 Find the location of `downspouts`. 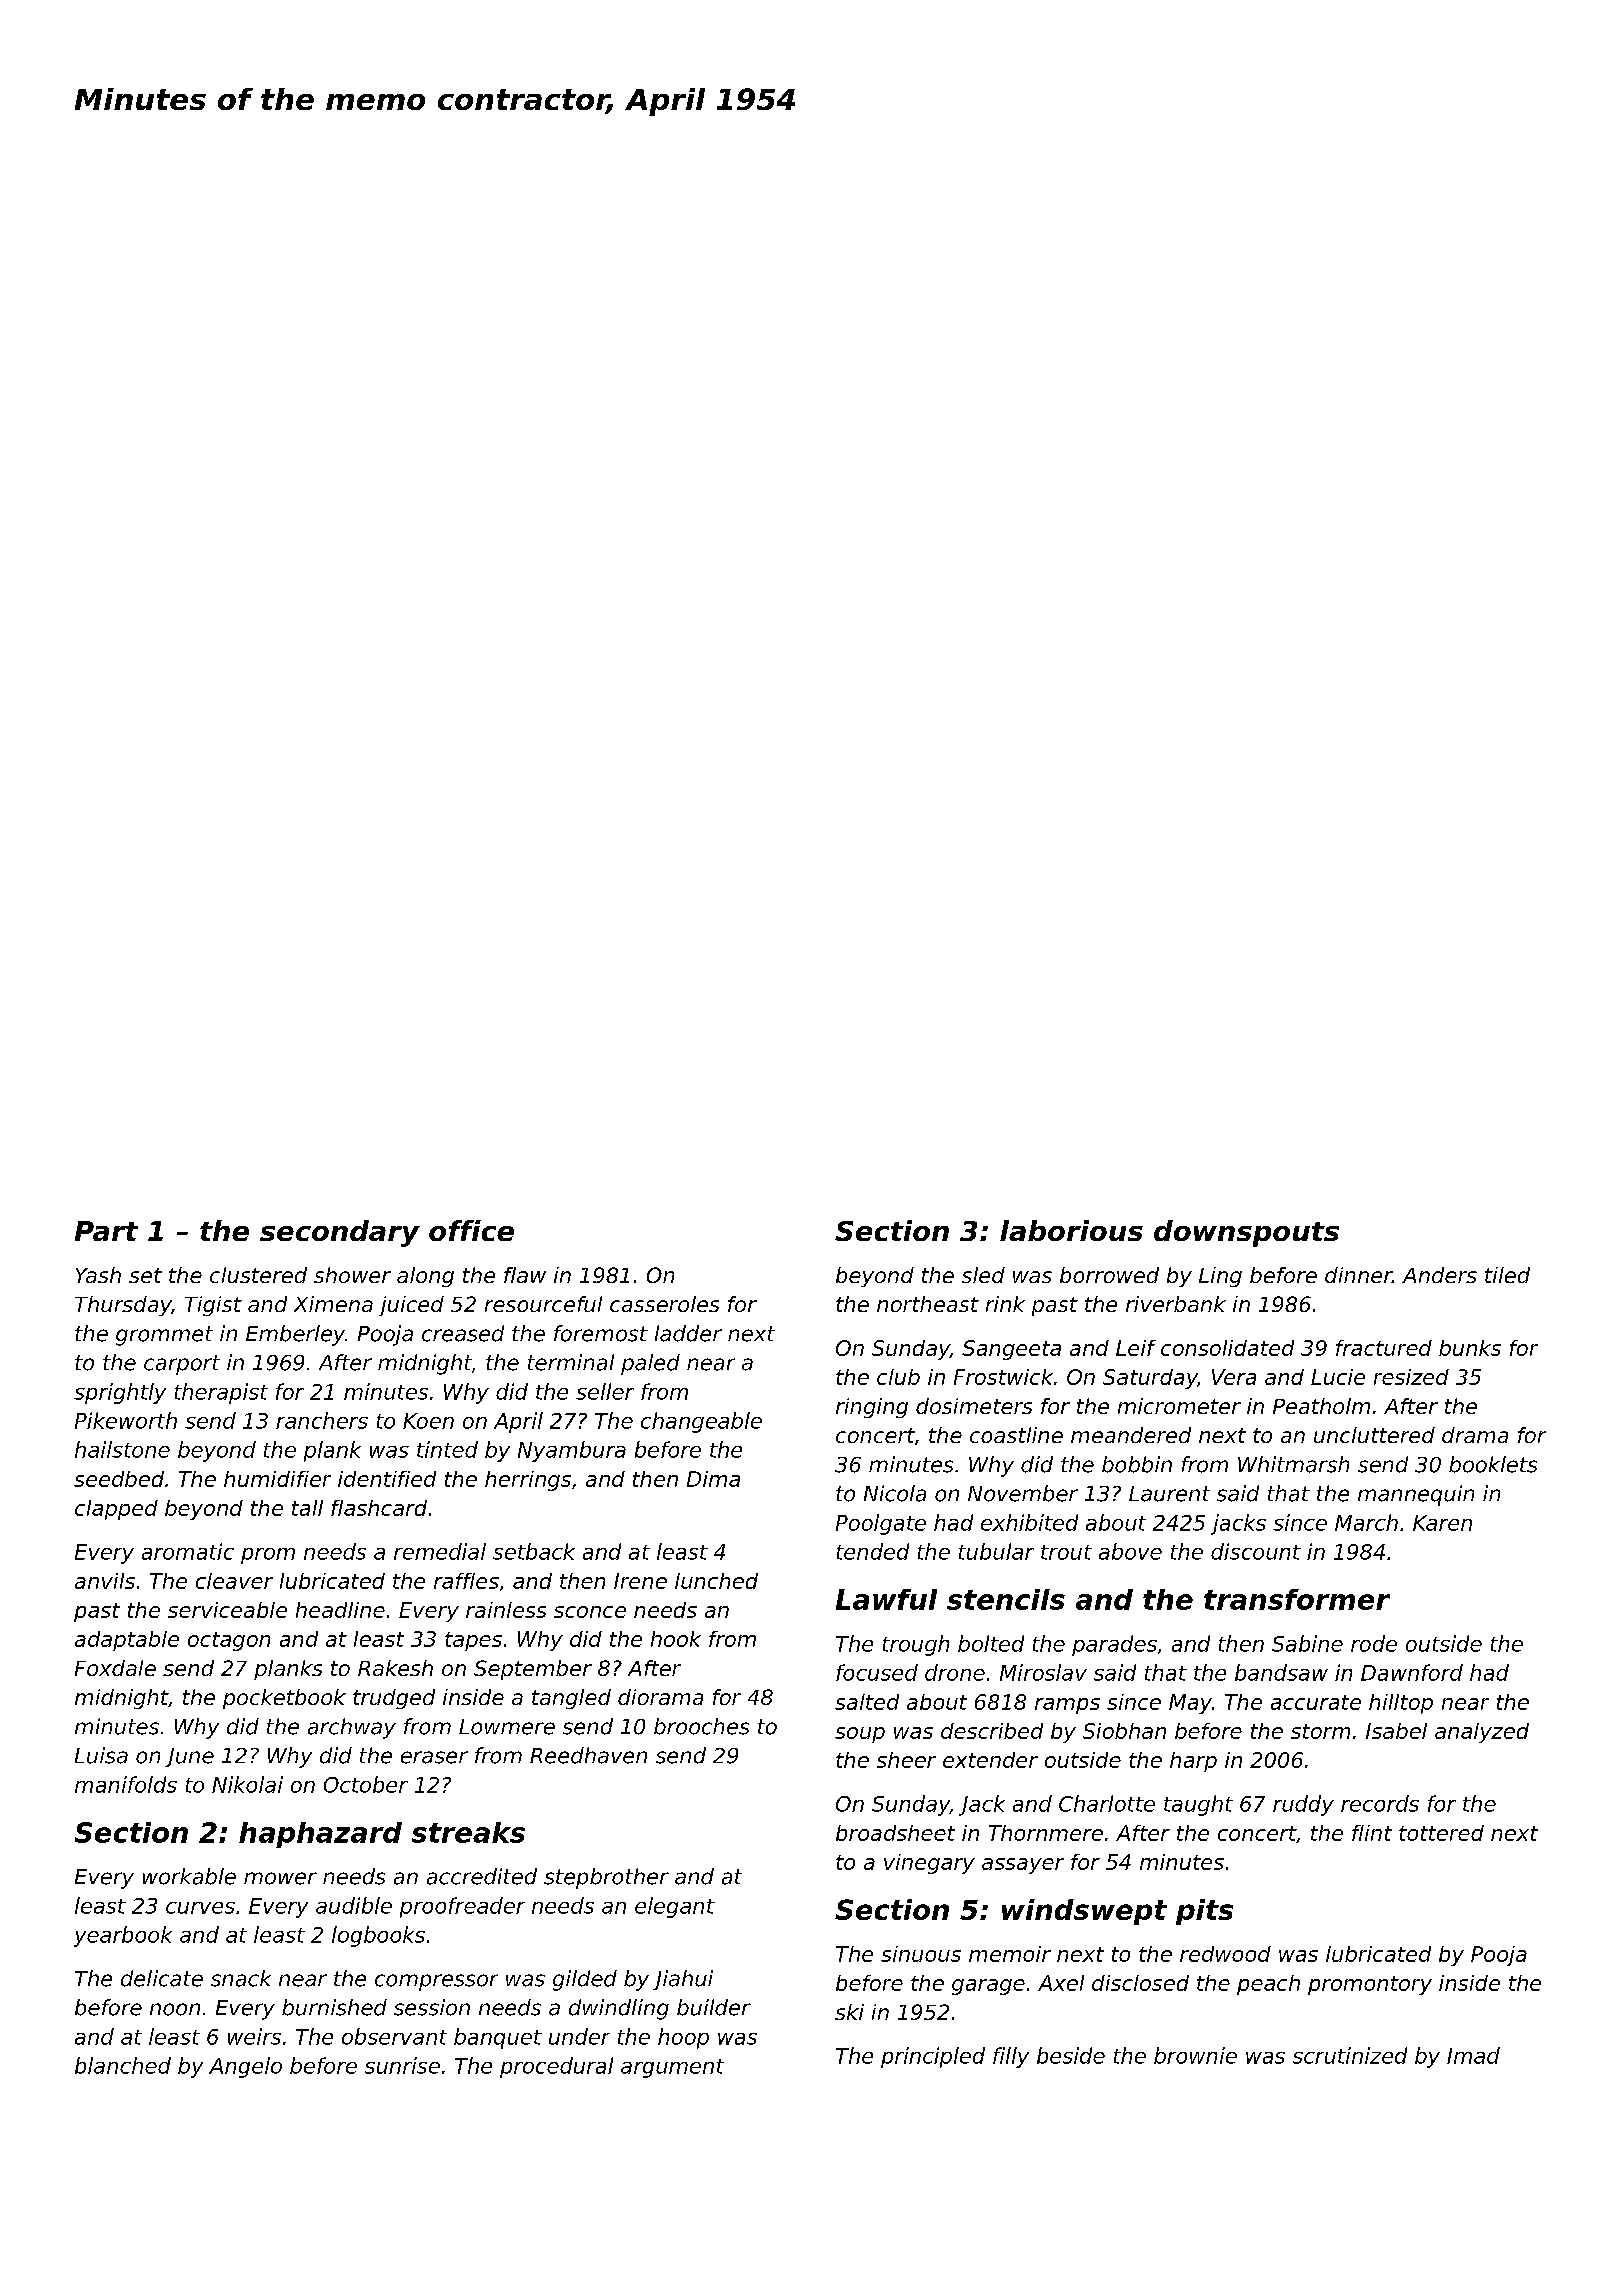

downspouts is located at coordinates (1246, 1233).
